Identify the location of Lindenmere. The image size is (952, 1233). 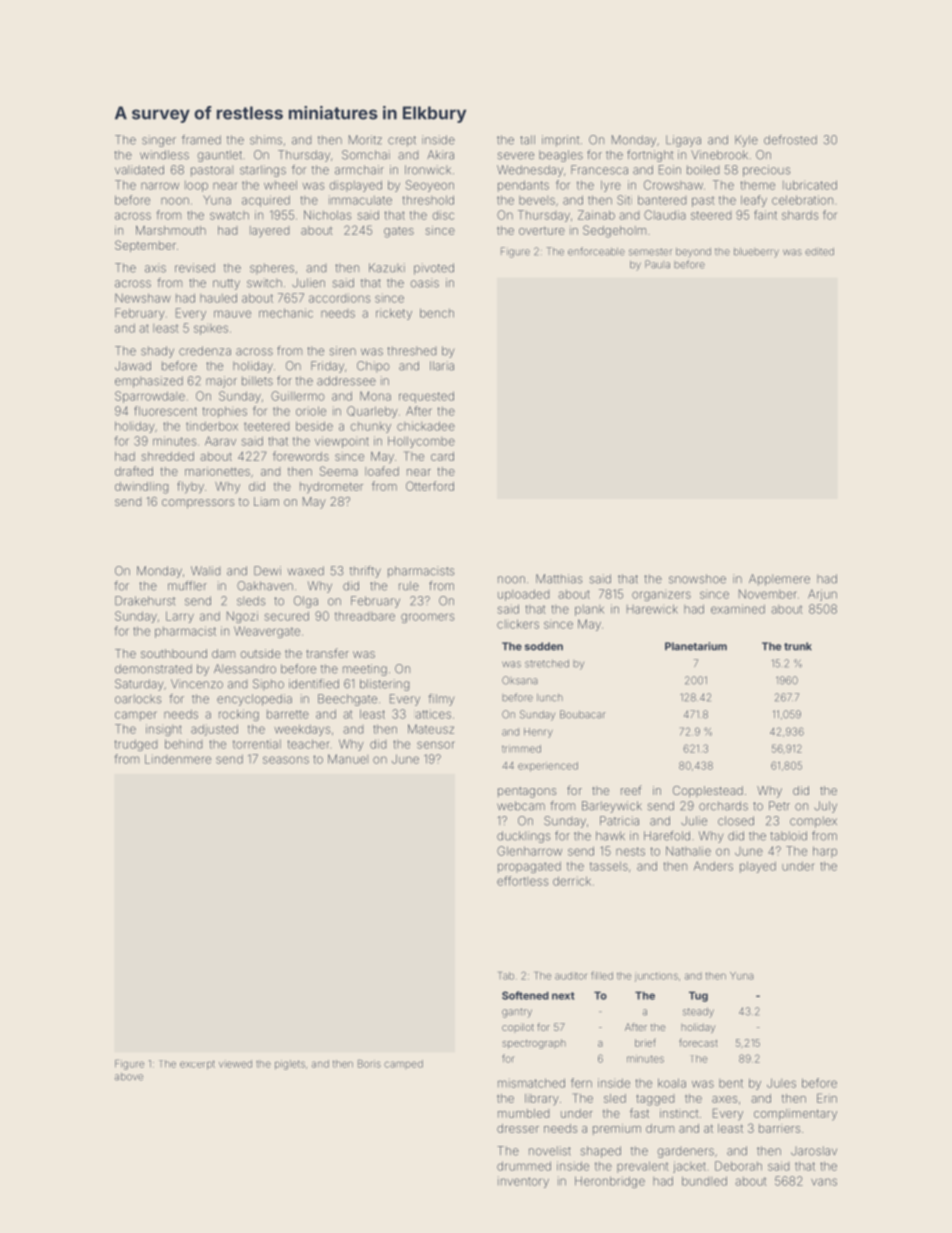
(178, 759).
